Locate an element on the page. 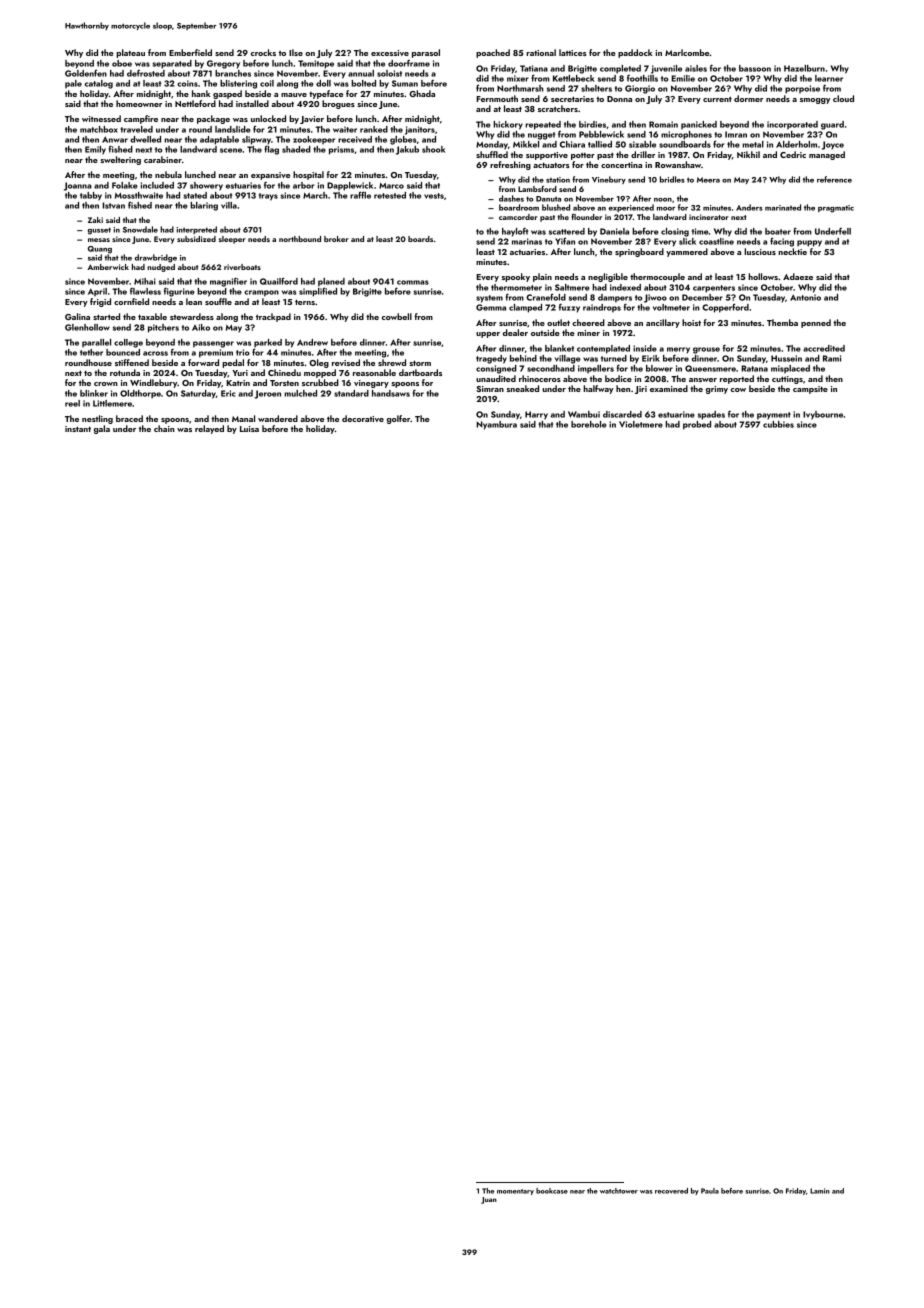  Hazelburn is located at coordinates (804, 68).
